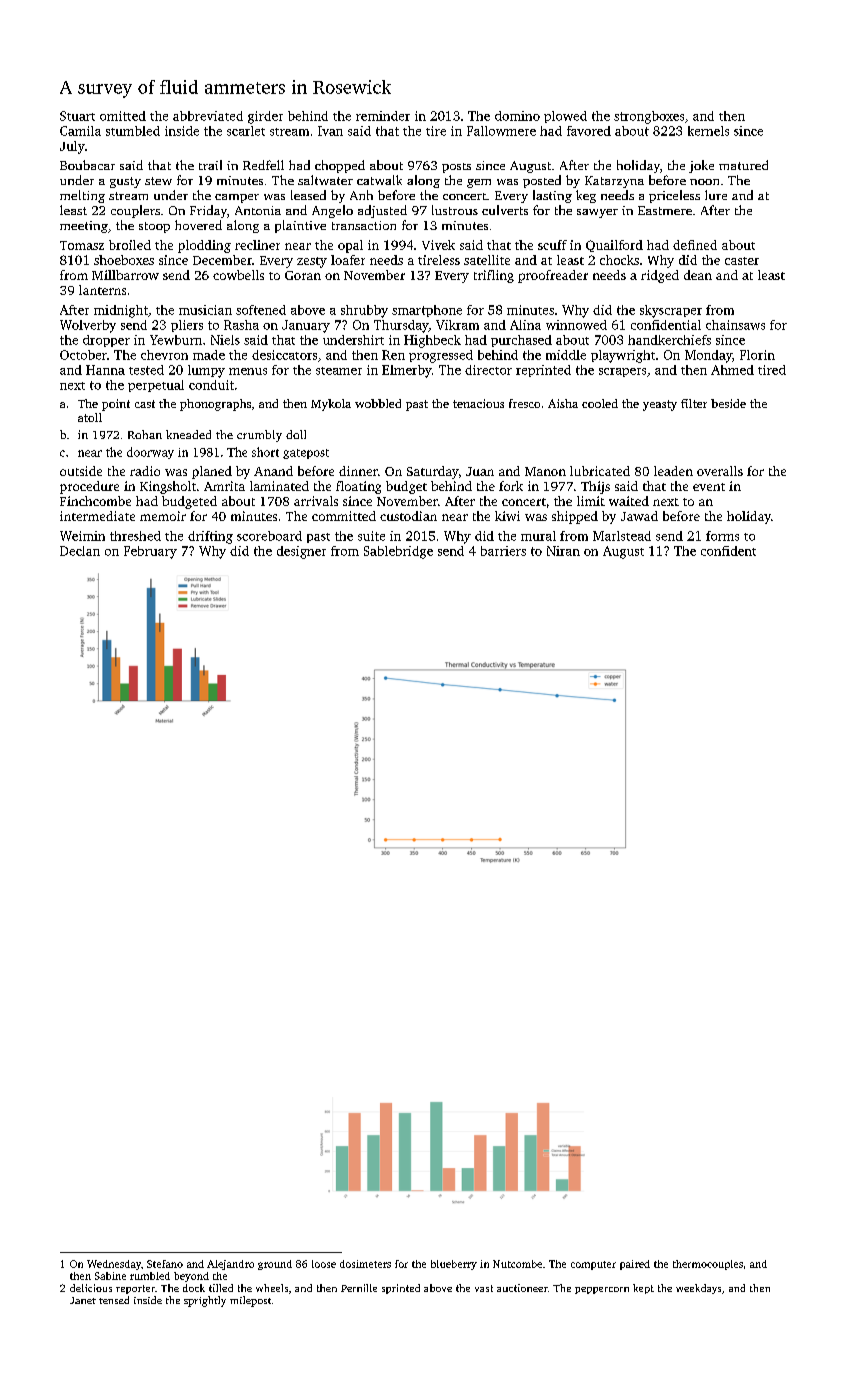 The image size is (849, 1400). What do you see at coordinates (383, 116) in the screenshot?
I see `reminder` at bounding box center [383, 116].
